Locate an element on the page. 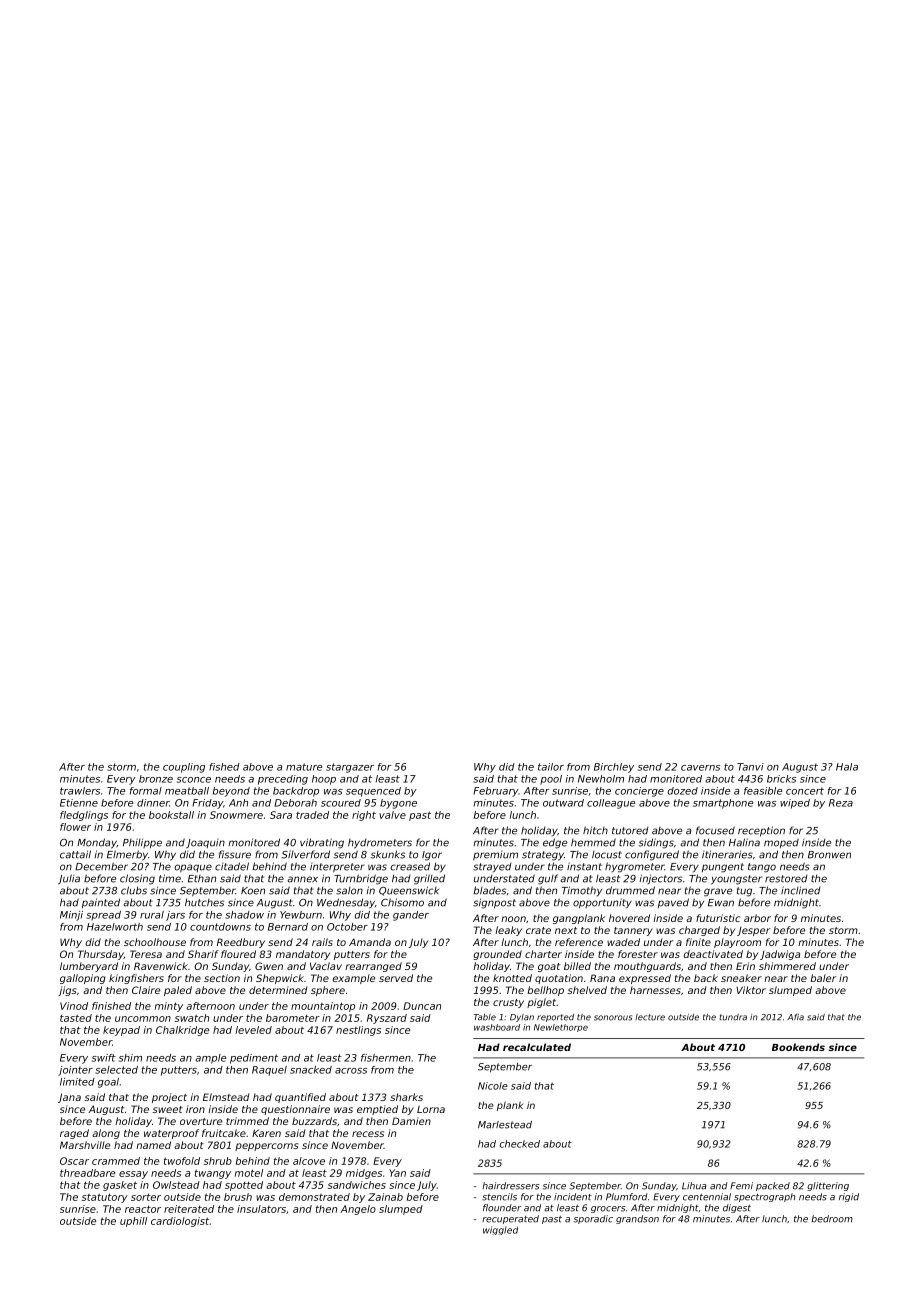 This page has height=1308, width=924. mature is located at coordinates (304, 767).
